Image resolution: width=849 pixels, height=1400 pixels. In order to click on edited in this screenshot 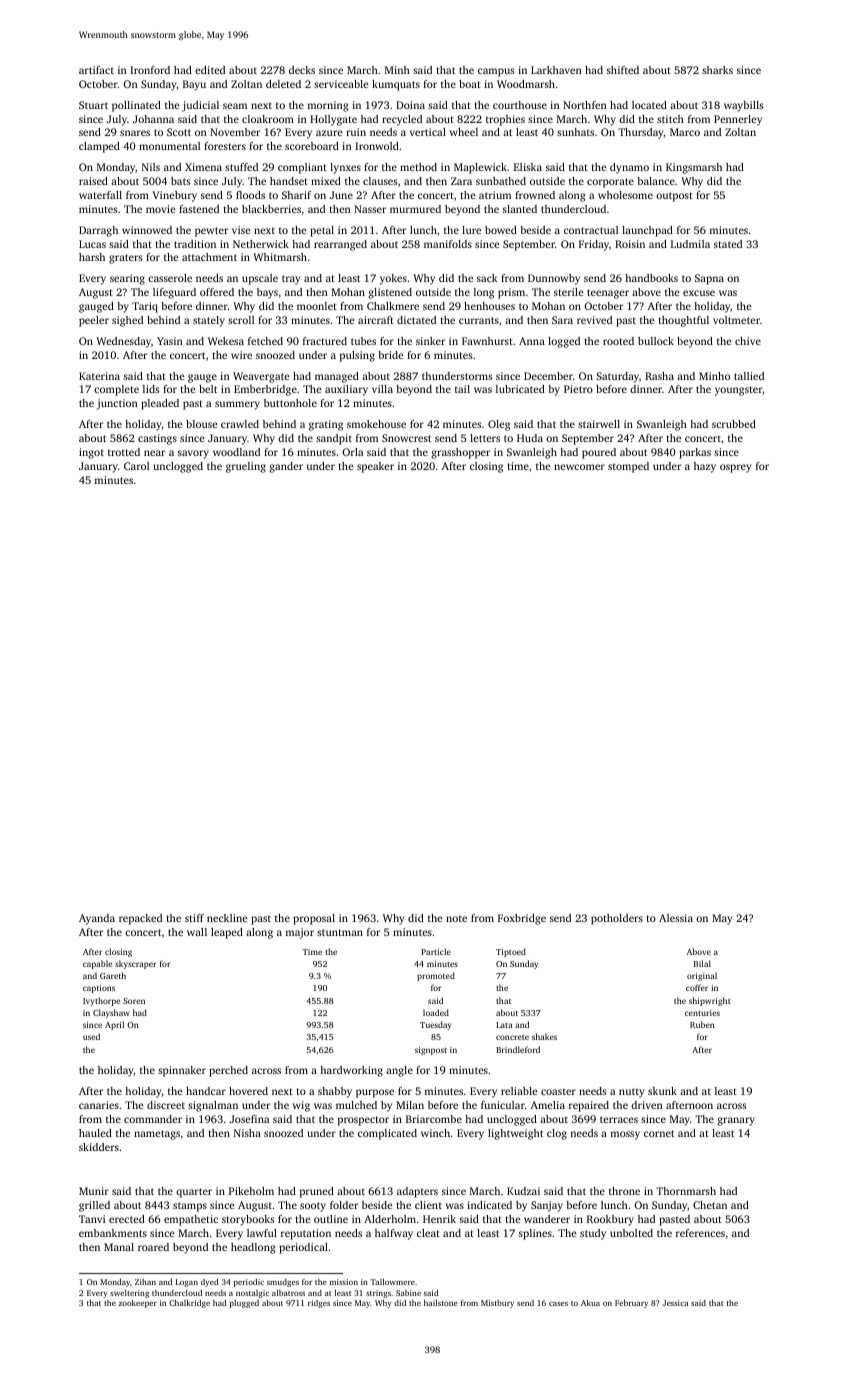, I will do `click(210, 70)`.
